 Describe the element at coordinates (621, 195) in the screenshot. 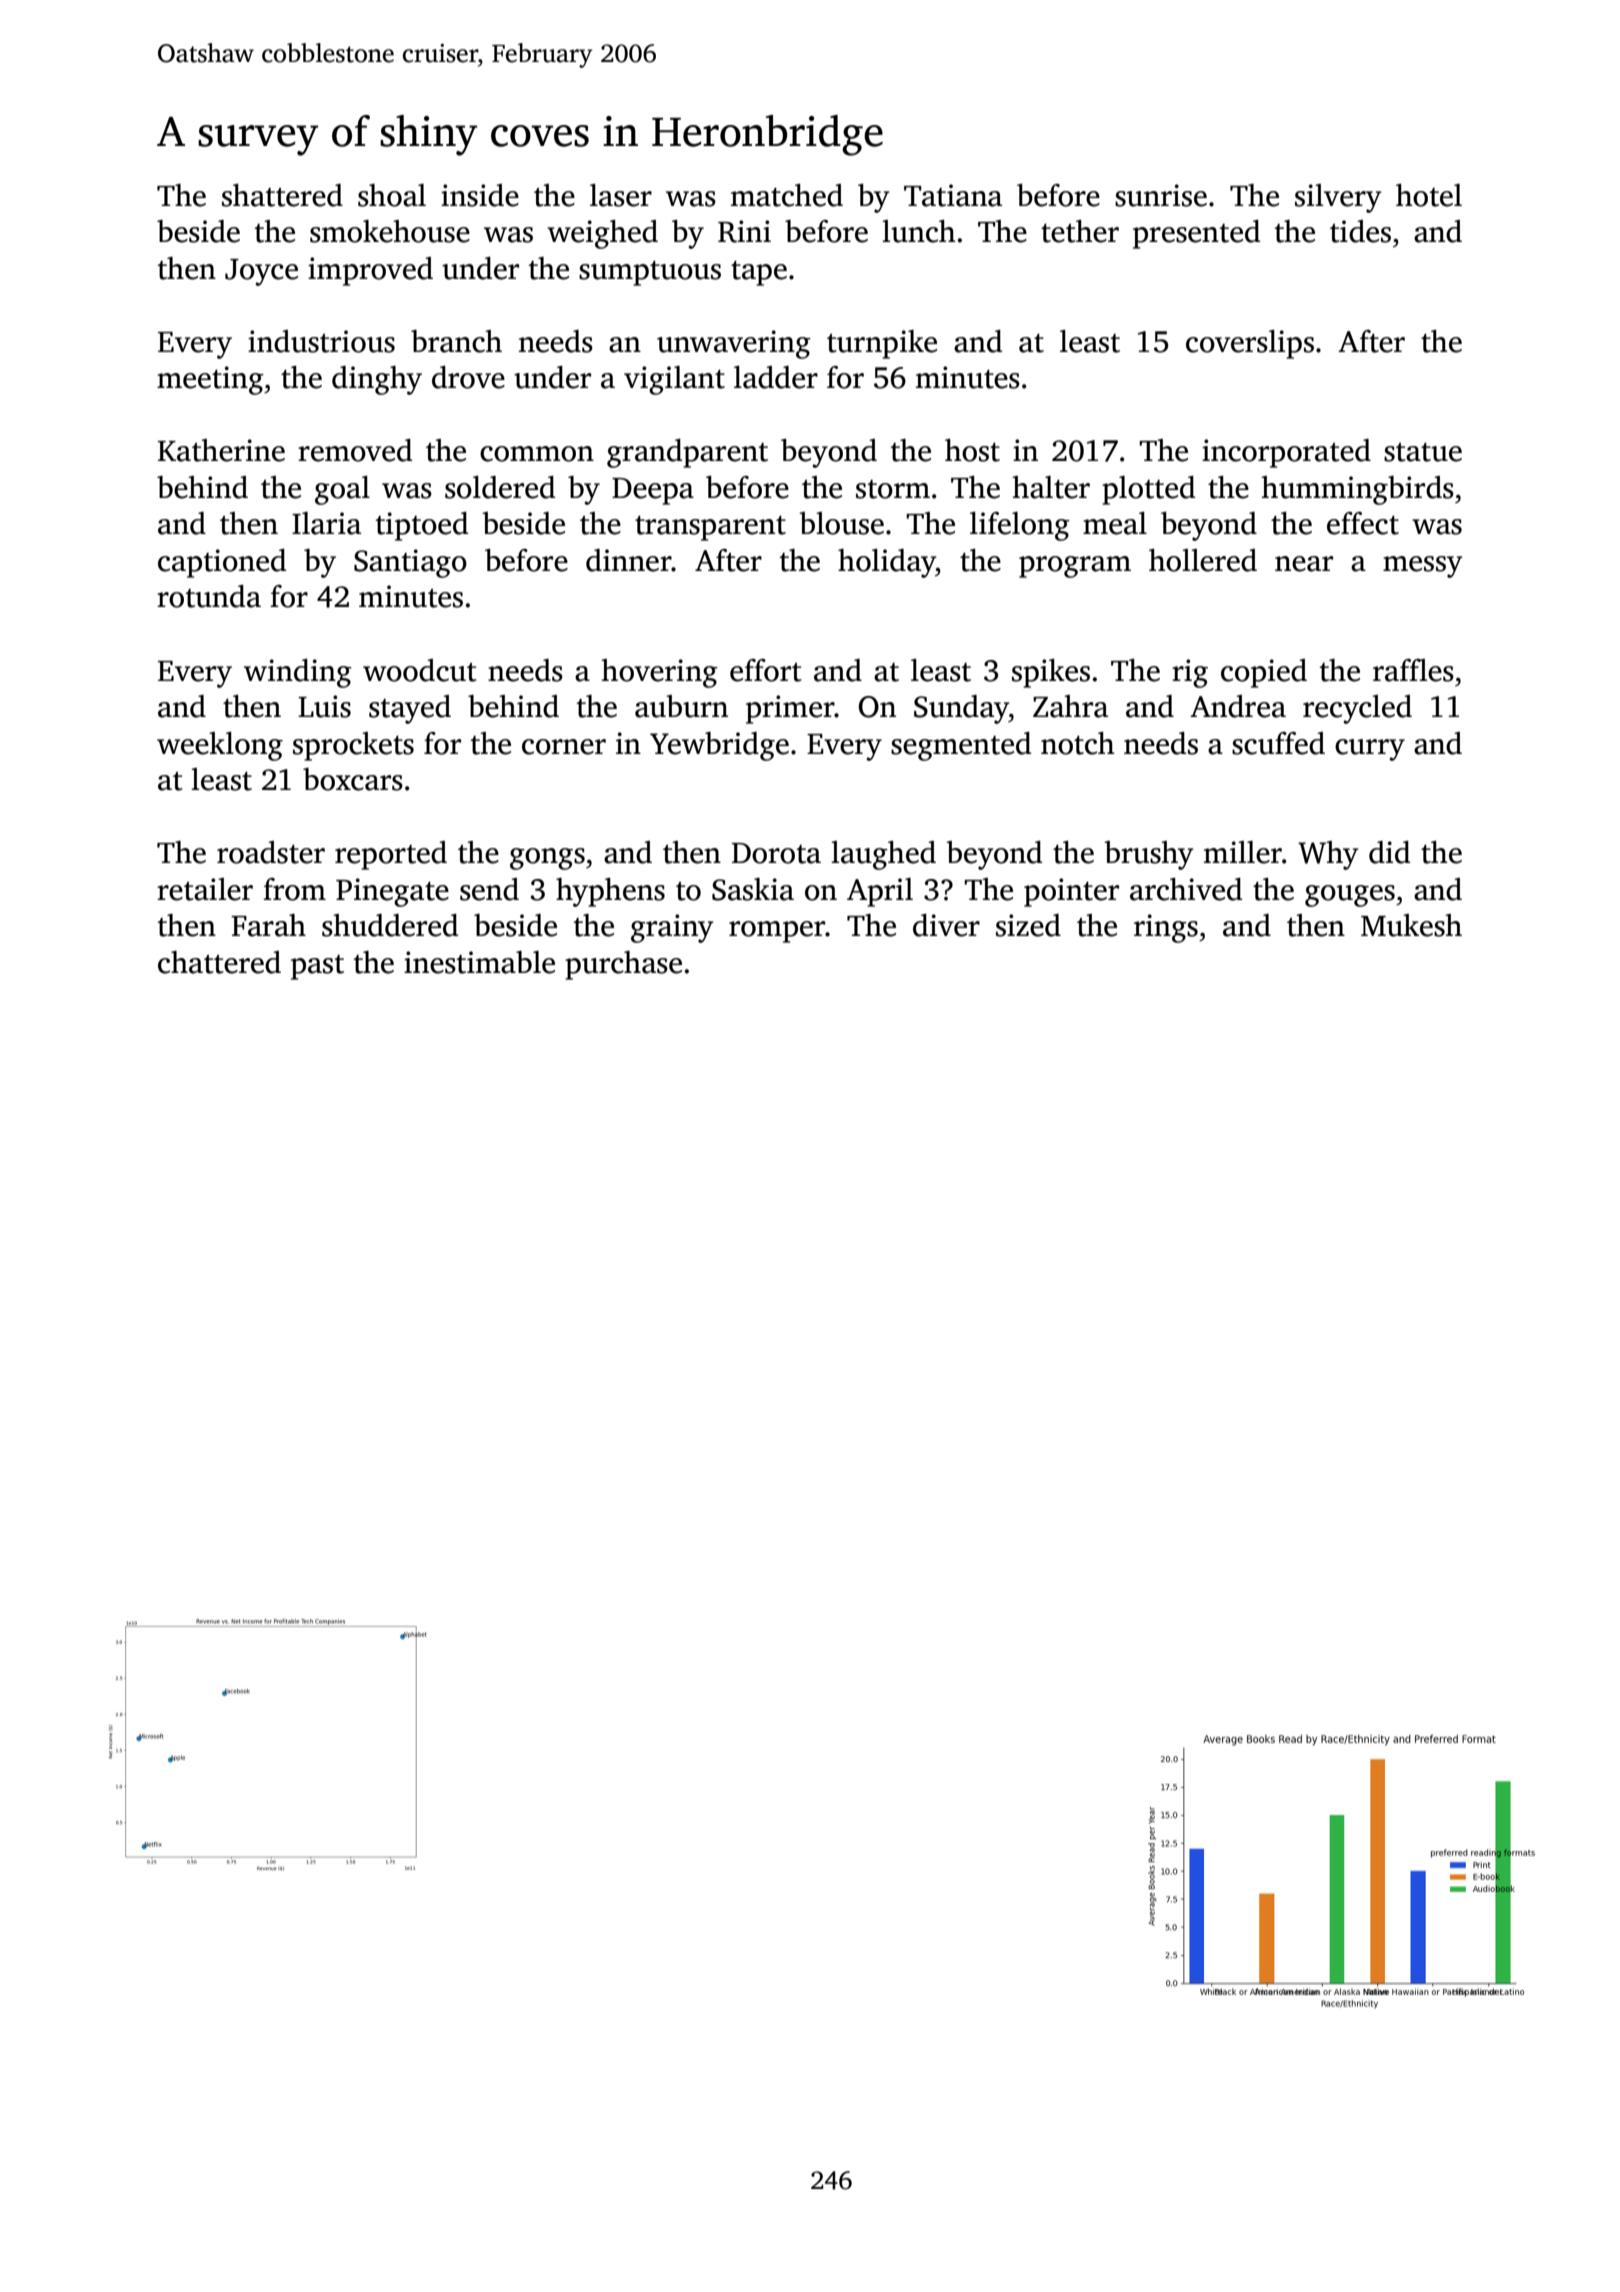

I see `laser` at that location.
